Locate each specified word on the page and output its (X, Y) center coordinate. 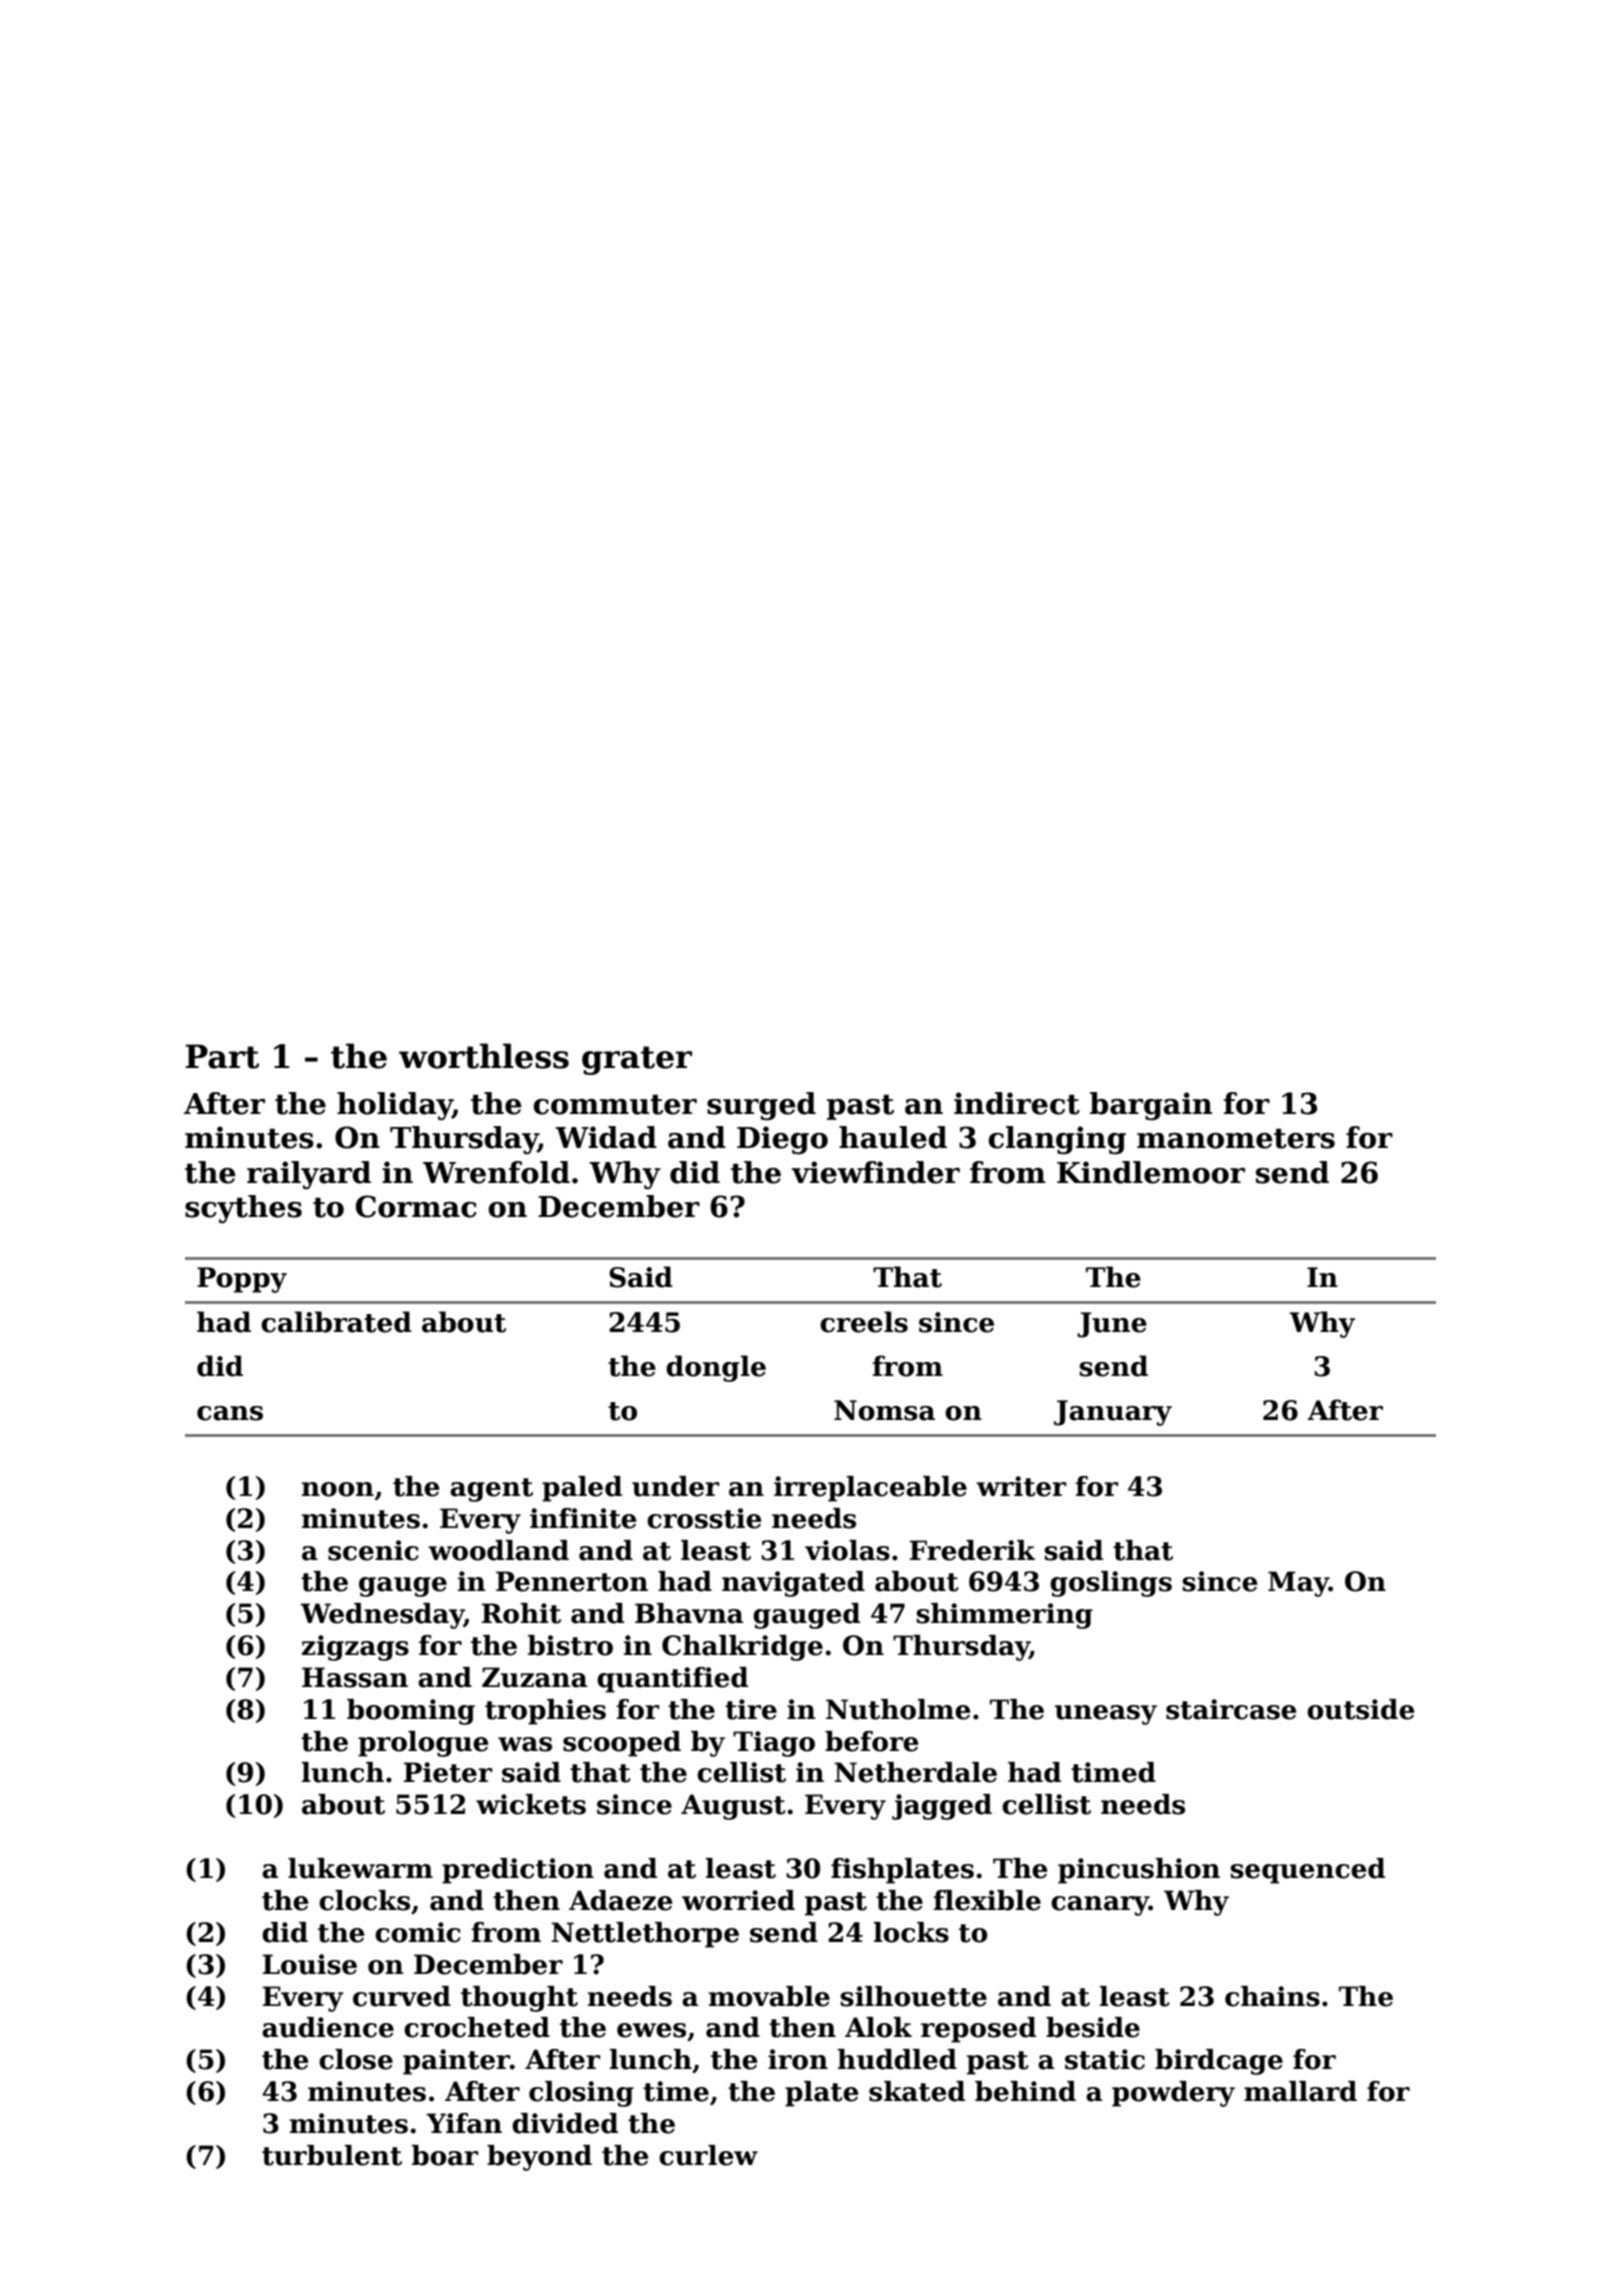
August (733, 1807)
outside (1360, 1709)
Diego (782, 1140)
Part (222, 1056)
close (356, 2059)
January (1113, 1413)
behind (1025, 2091)
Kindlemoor (1151, 1172)
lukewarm (360, 1868)
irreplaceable (870, 1489)
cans (230, 1413)
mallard (1300, 2091)
